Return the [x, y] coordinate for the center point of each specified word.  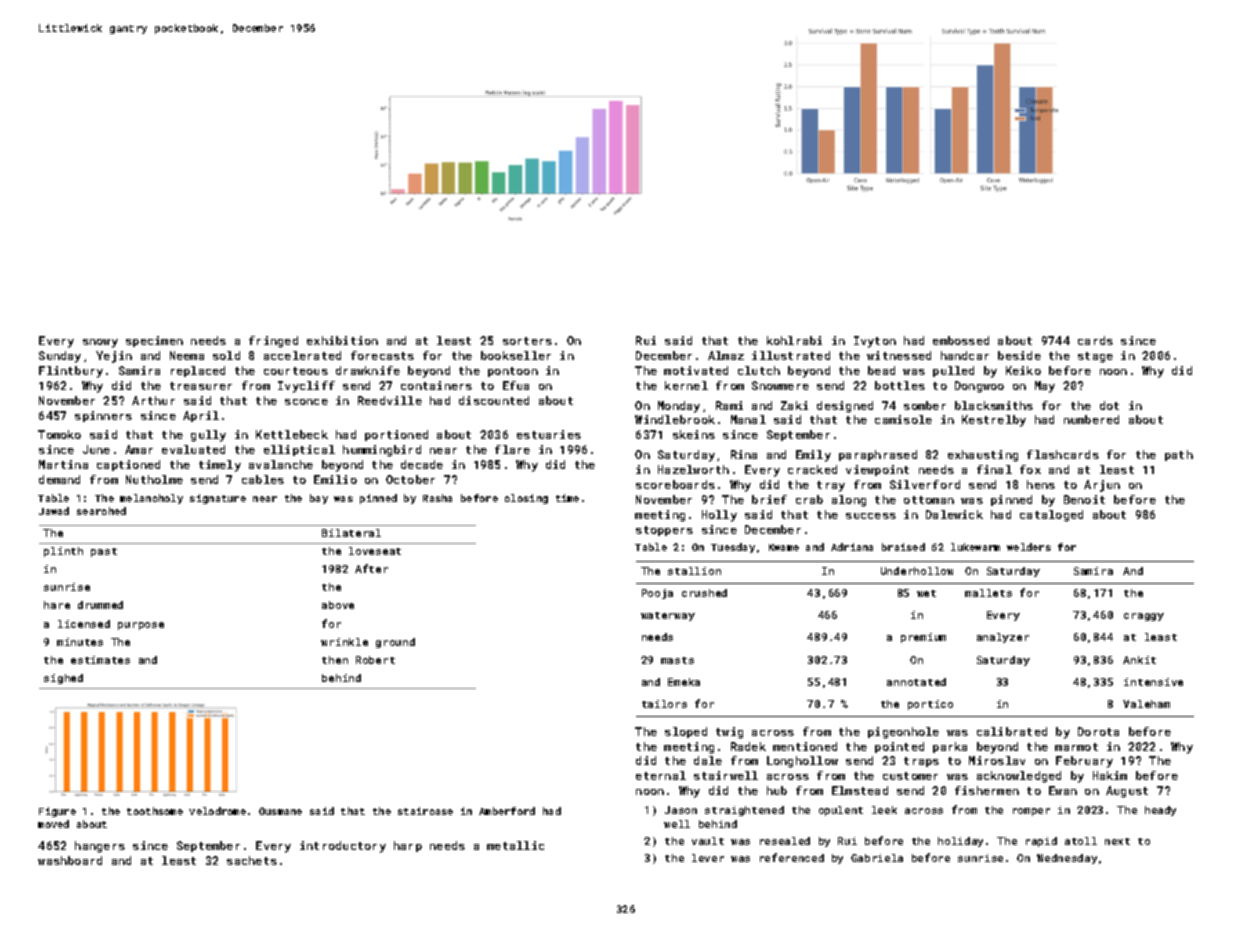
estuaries [549, 434]
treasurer [201, 386]
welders [1029, 547]
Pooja [657, 594]
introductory [343, 847]
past [104, 552]
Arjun [1102, 486]
